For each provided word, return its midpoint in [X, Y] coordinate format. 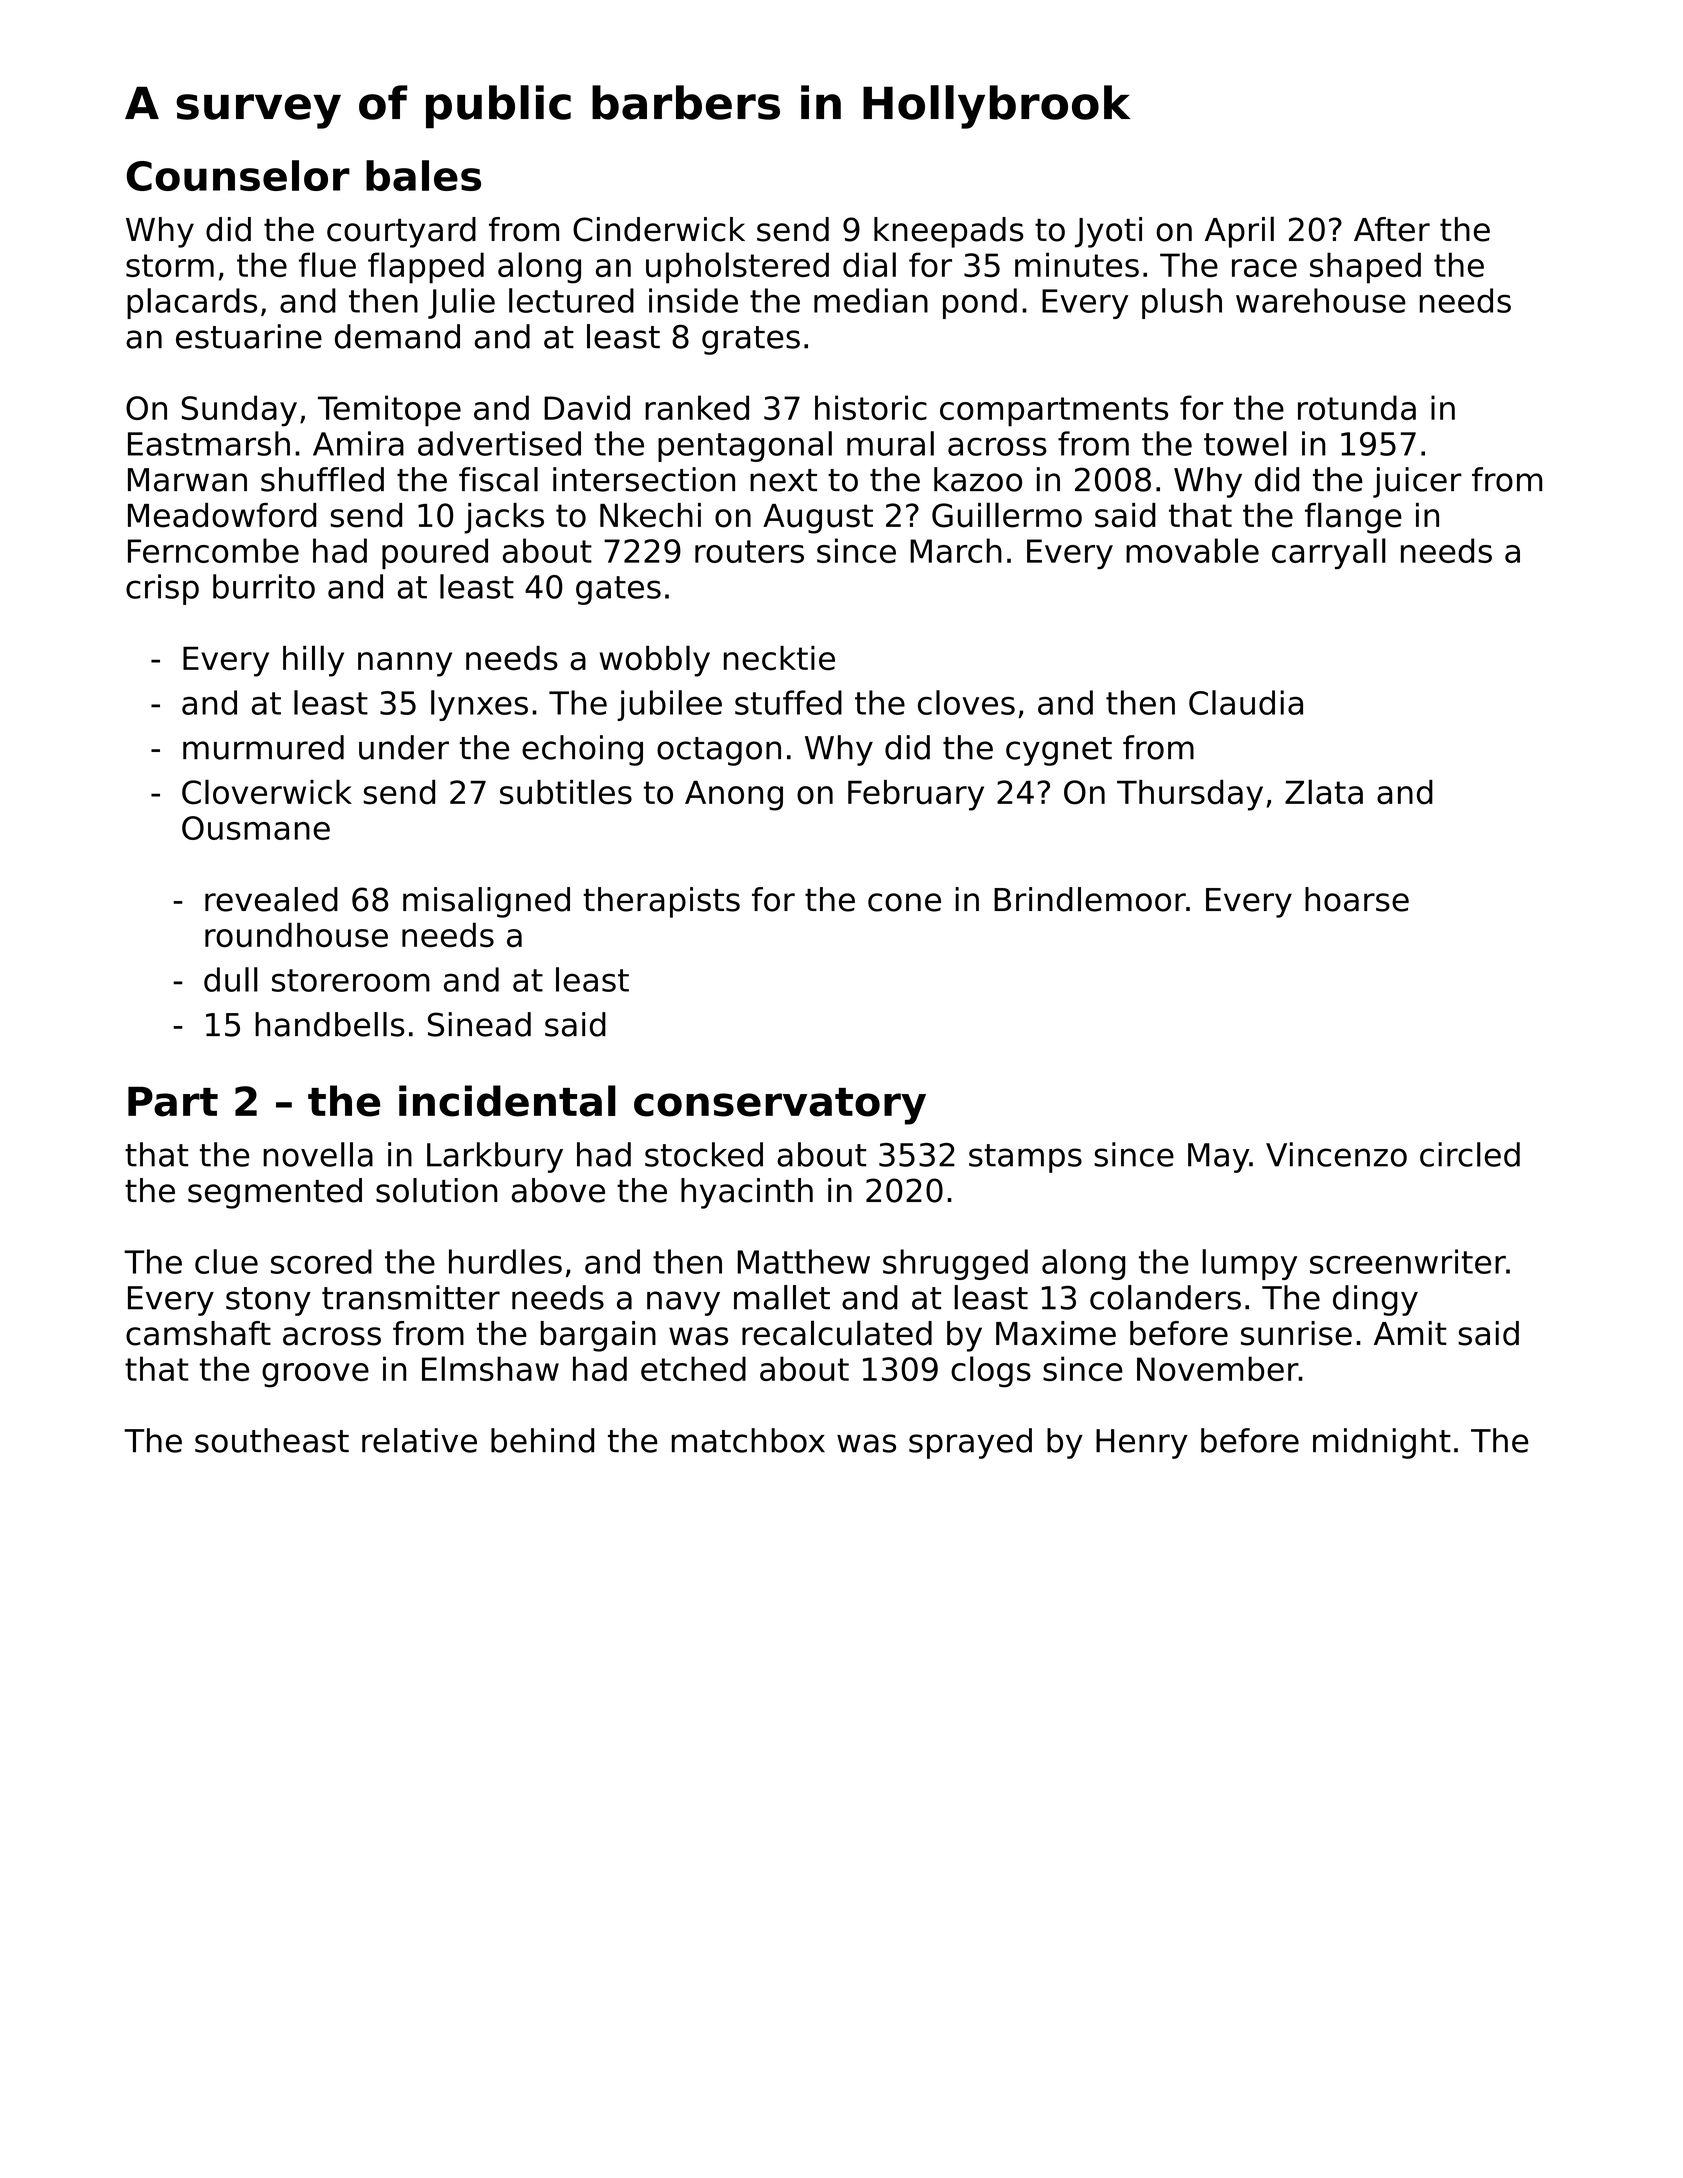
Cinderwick [659, 229]
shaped [1365, 268]
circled [1470, 1154]
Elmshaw [490, 1368]
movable [1192, 550]
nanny [405, 664]
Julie [461, 303]
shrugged [955, 1264]
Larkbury [495, 1157]
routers [749, 551]
